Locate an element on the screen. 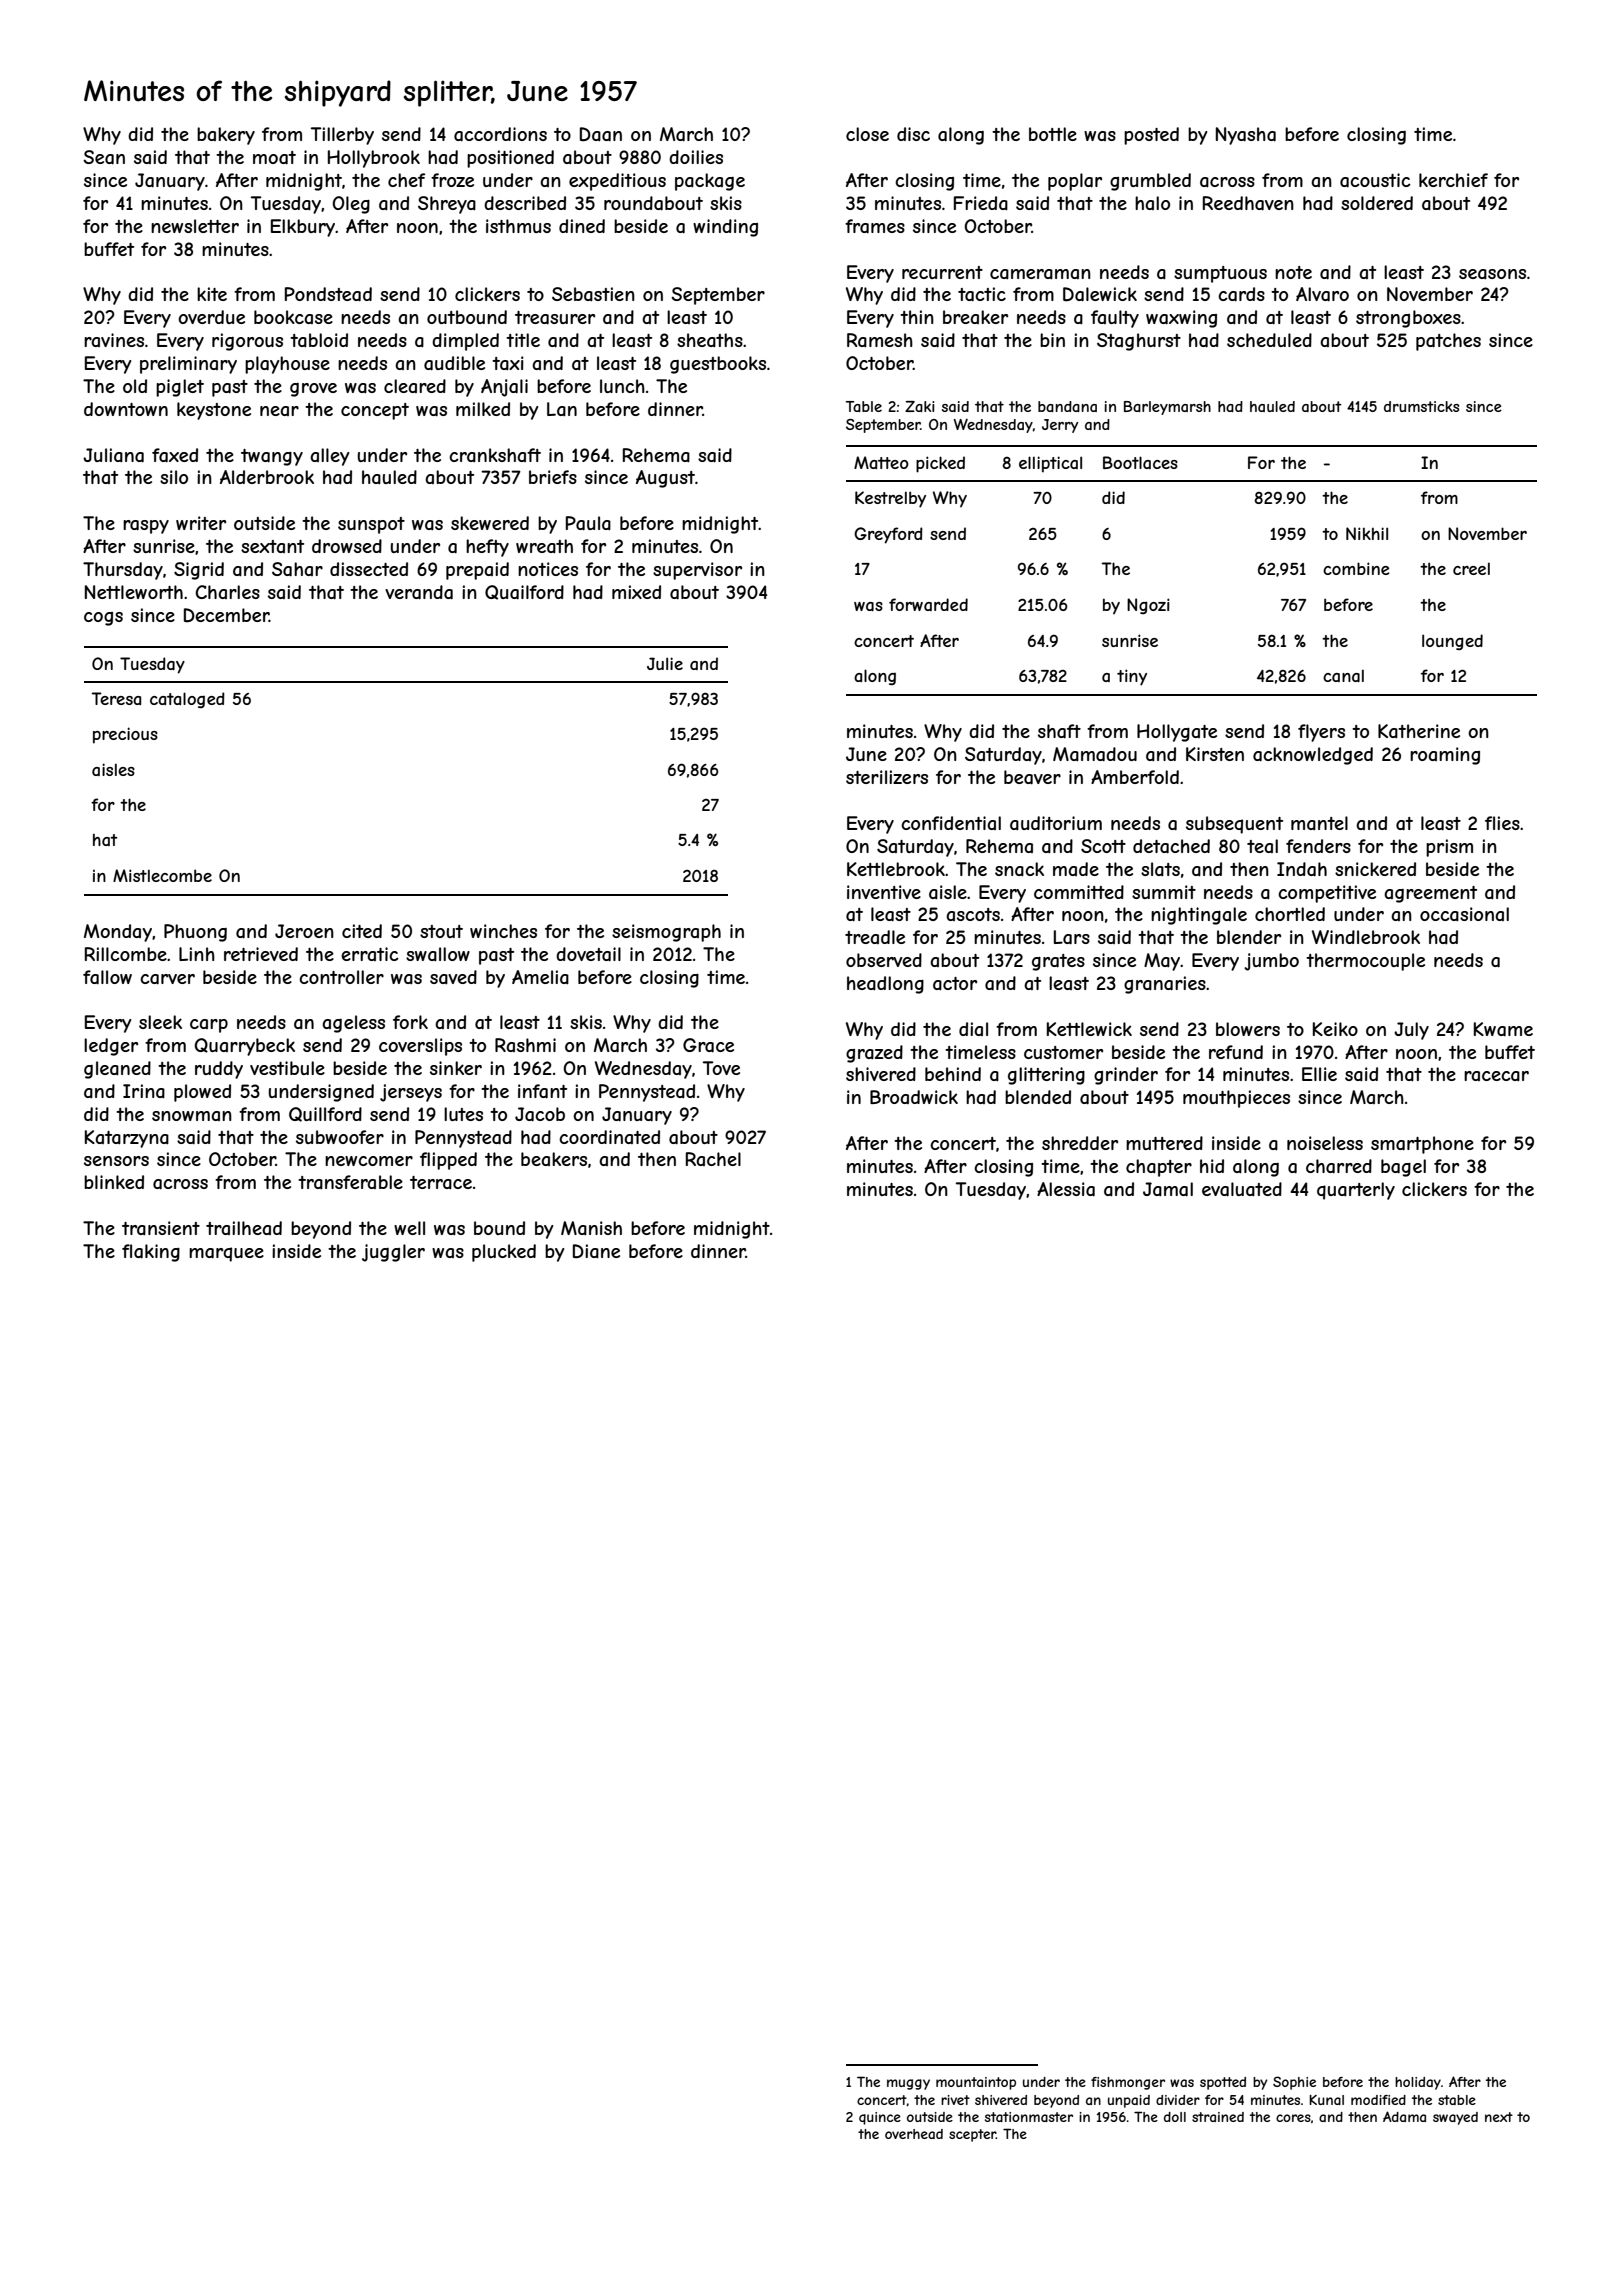  quince is located at coordinates (880, 2118).
